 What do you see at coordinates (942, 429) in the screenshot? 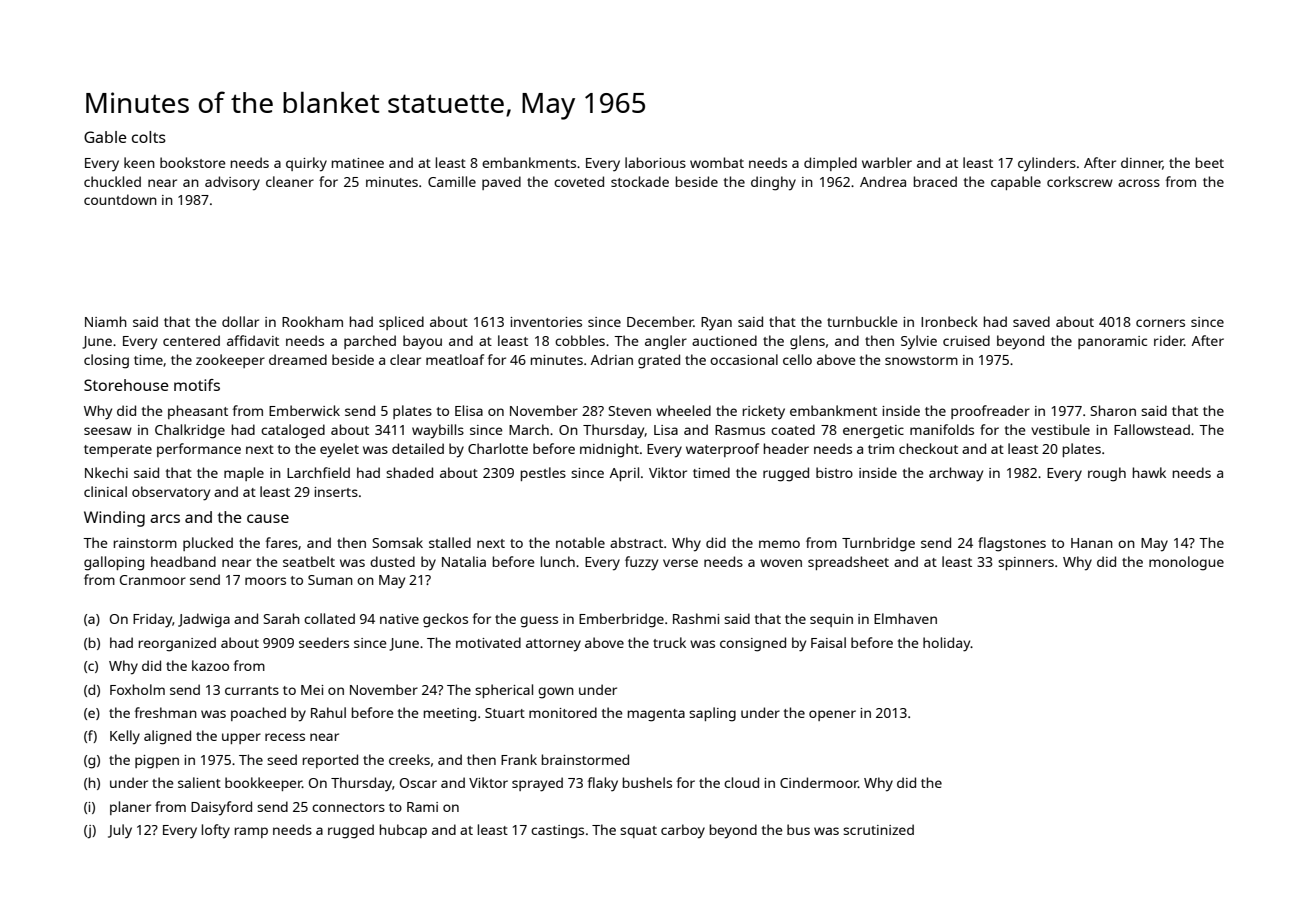
I see `manifolds` at bounding box center [942, 429].
